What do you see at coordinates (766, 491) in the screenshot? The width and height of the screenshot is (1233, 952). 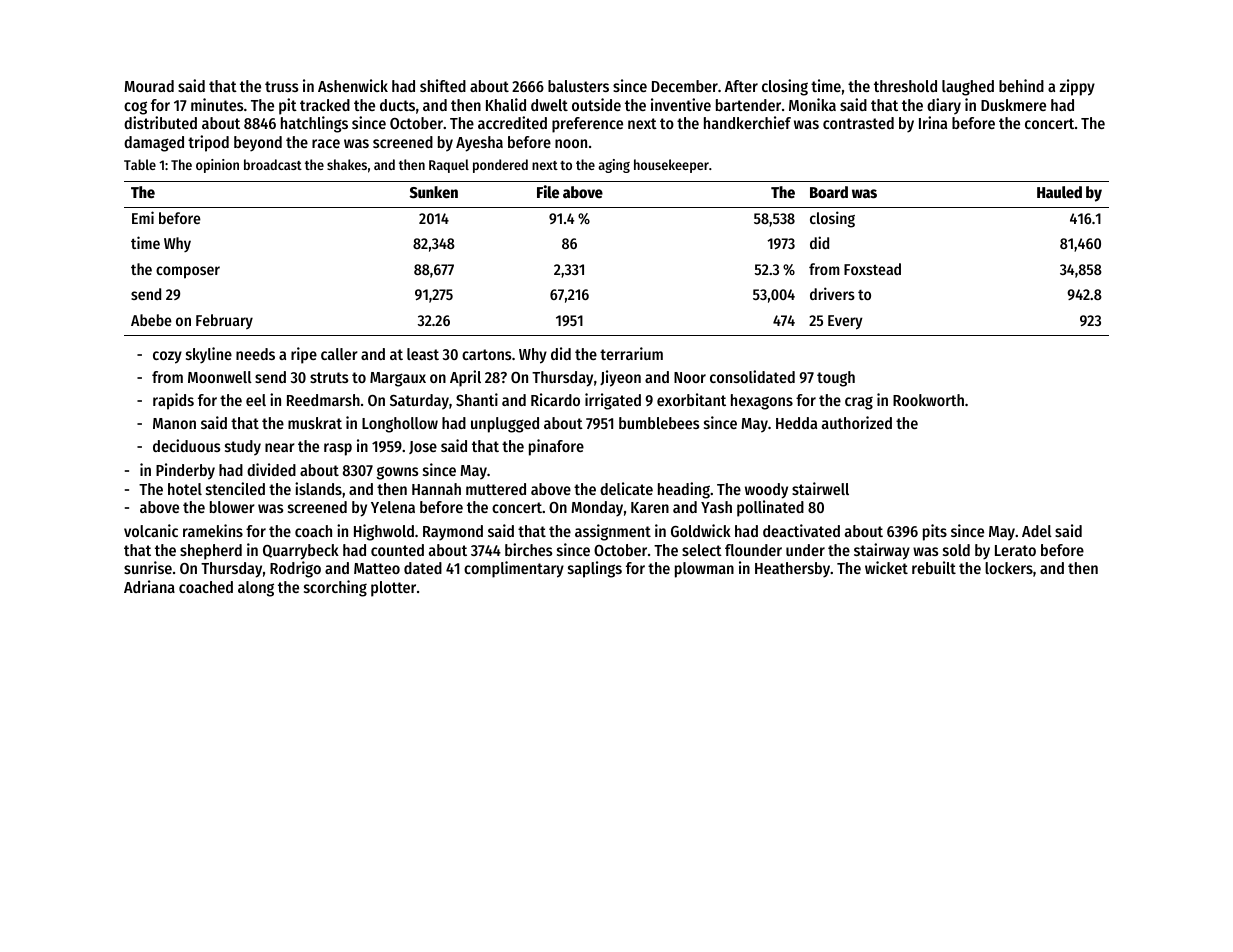 I see `woody` at bounding box center [766, 491].
